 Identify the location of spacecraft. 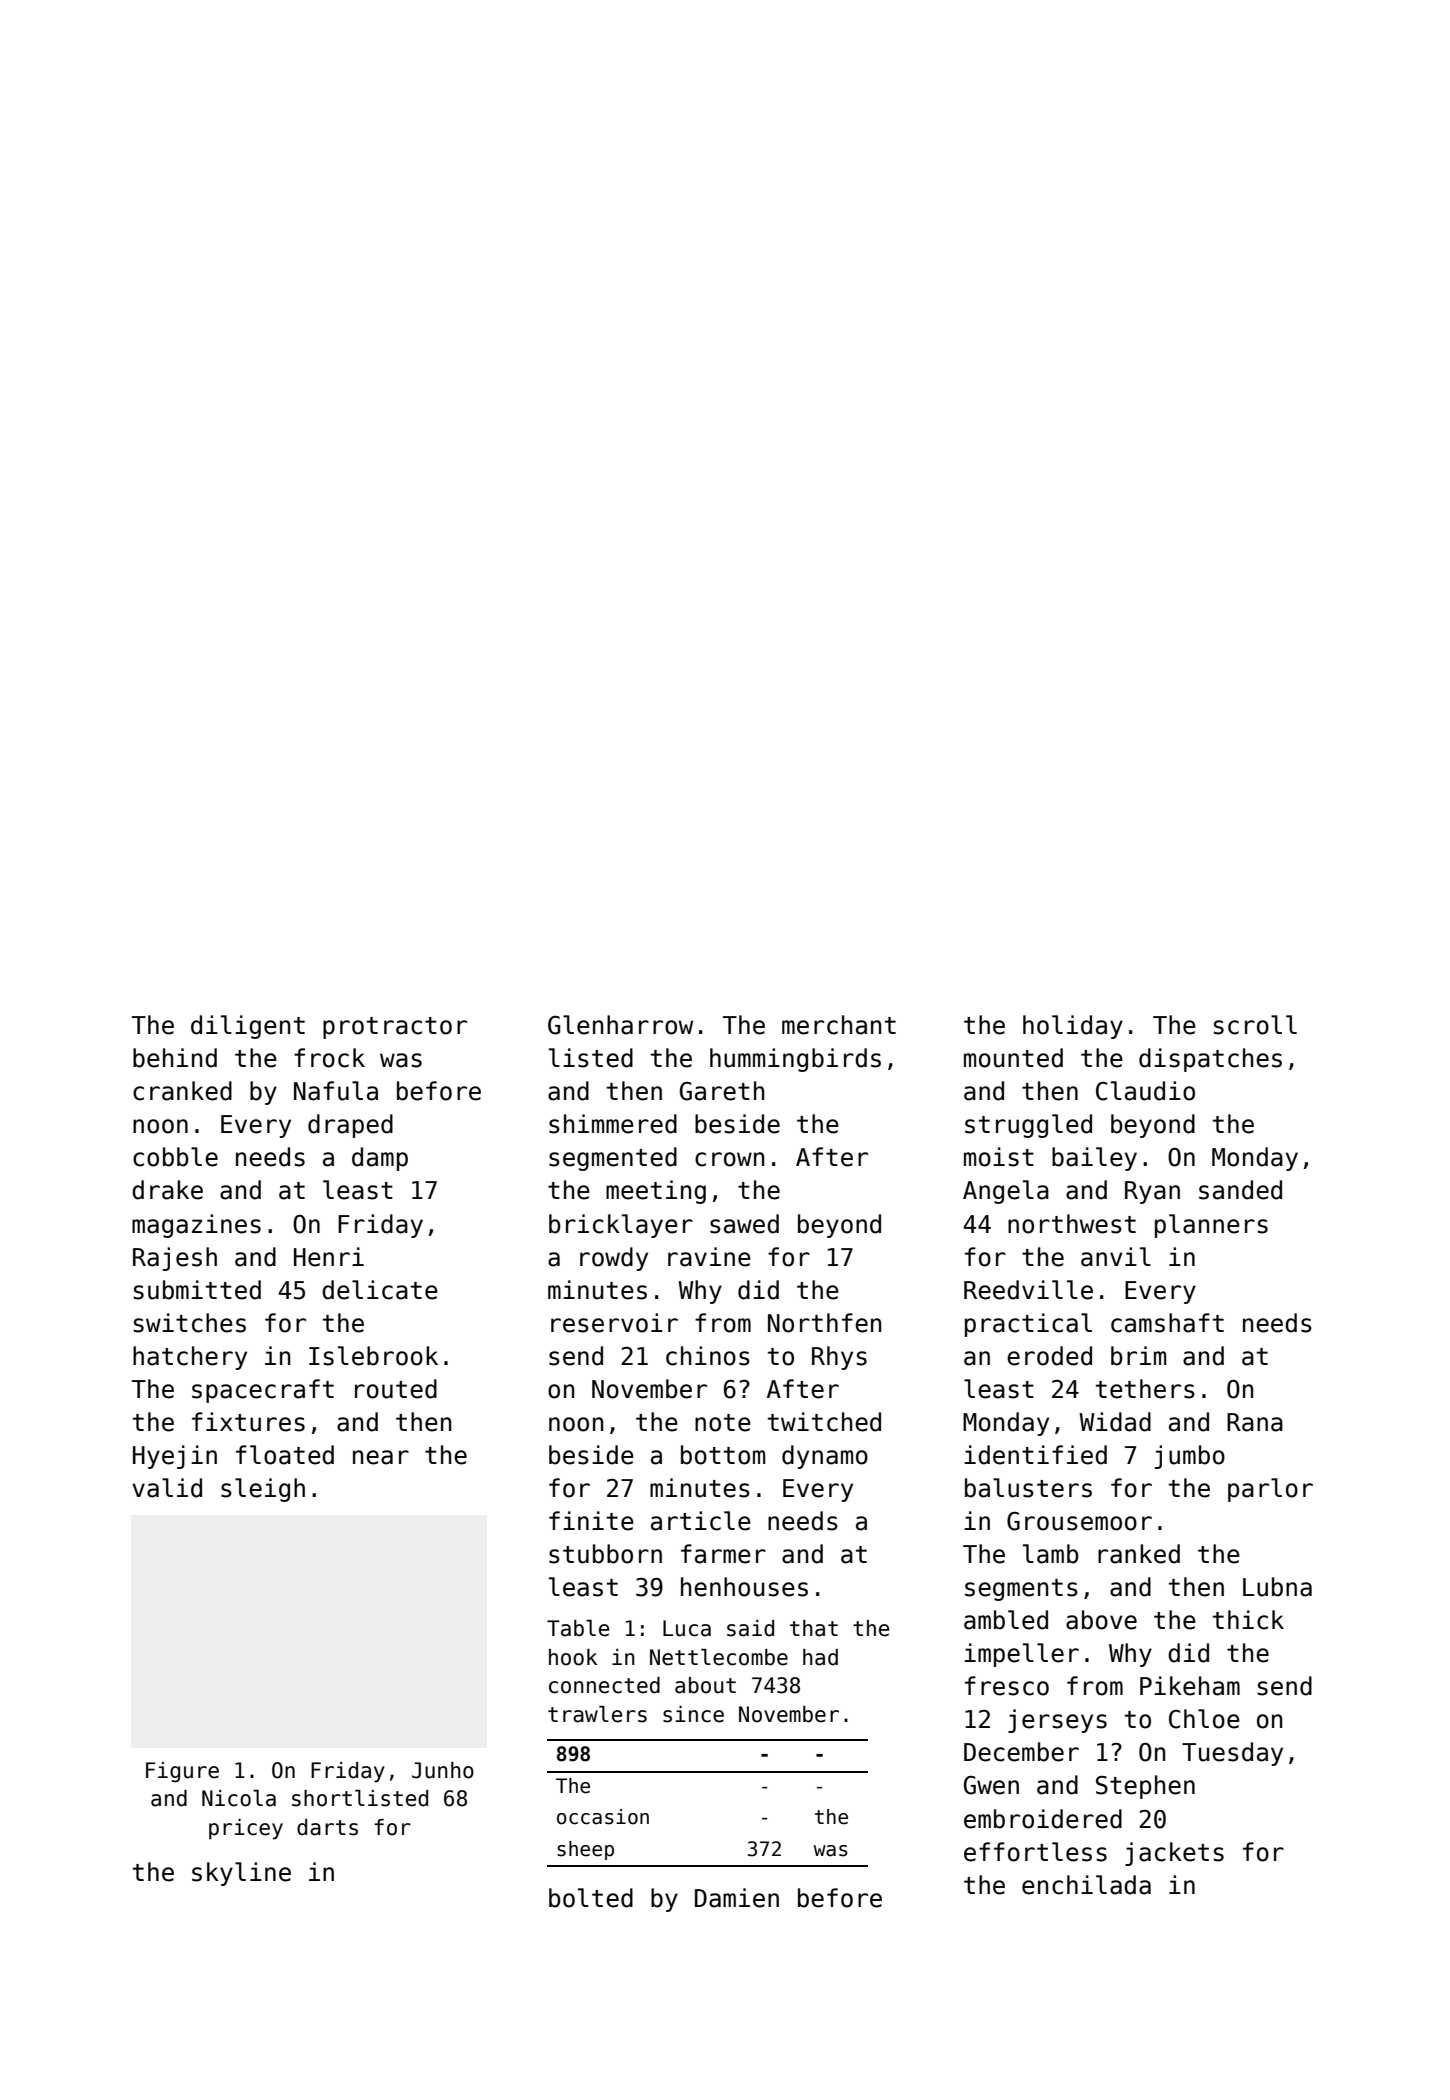
(263, 1391).
